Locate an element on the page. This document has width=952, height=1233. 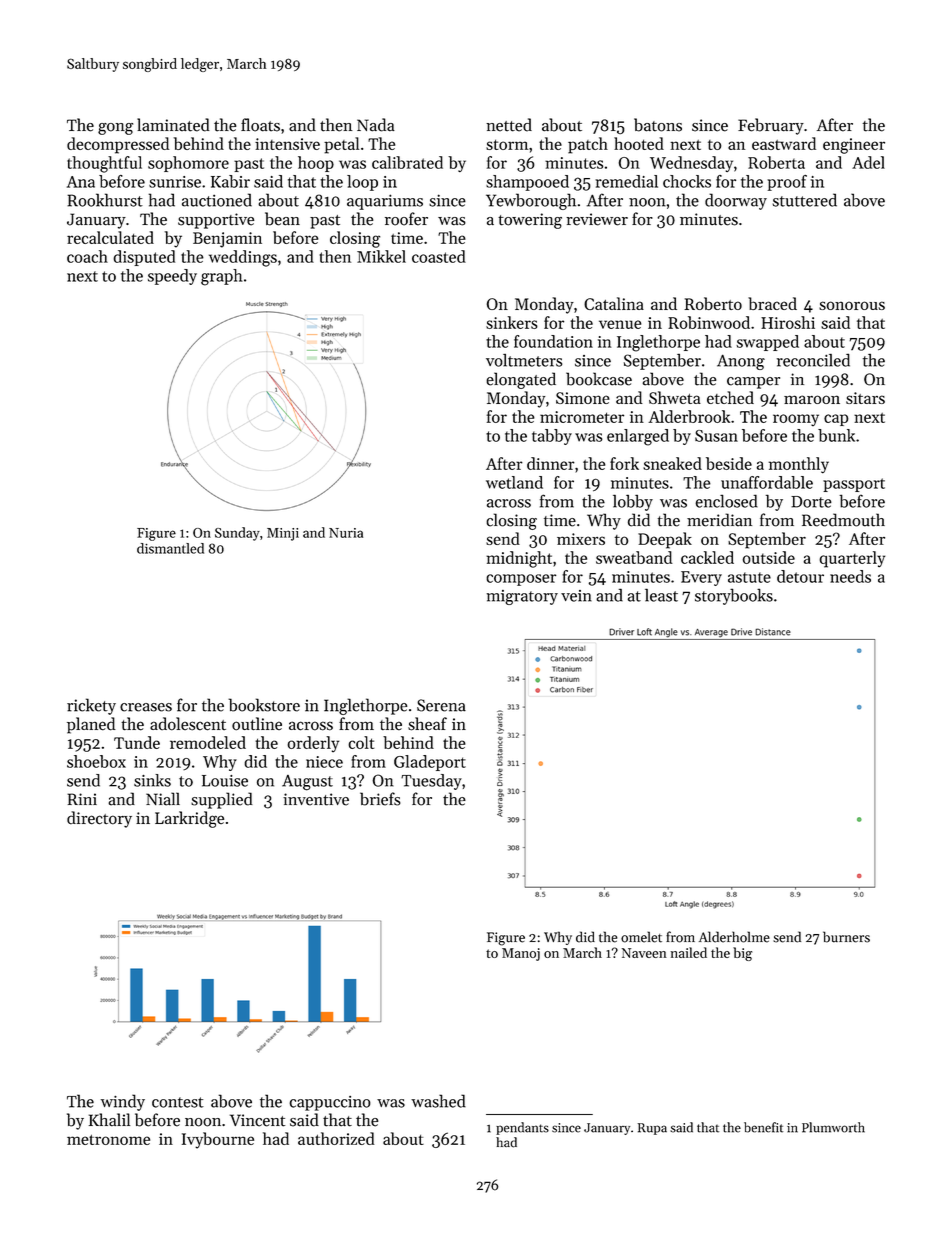
Rupa is located at coordinates (652, 1129).
